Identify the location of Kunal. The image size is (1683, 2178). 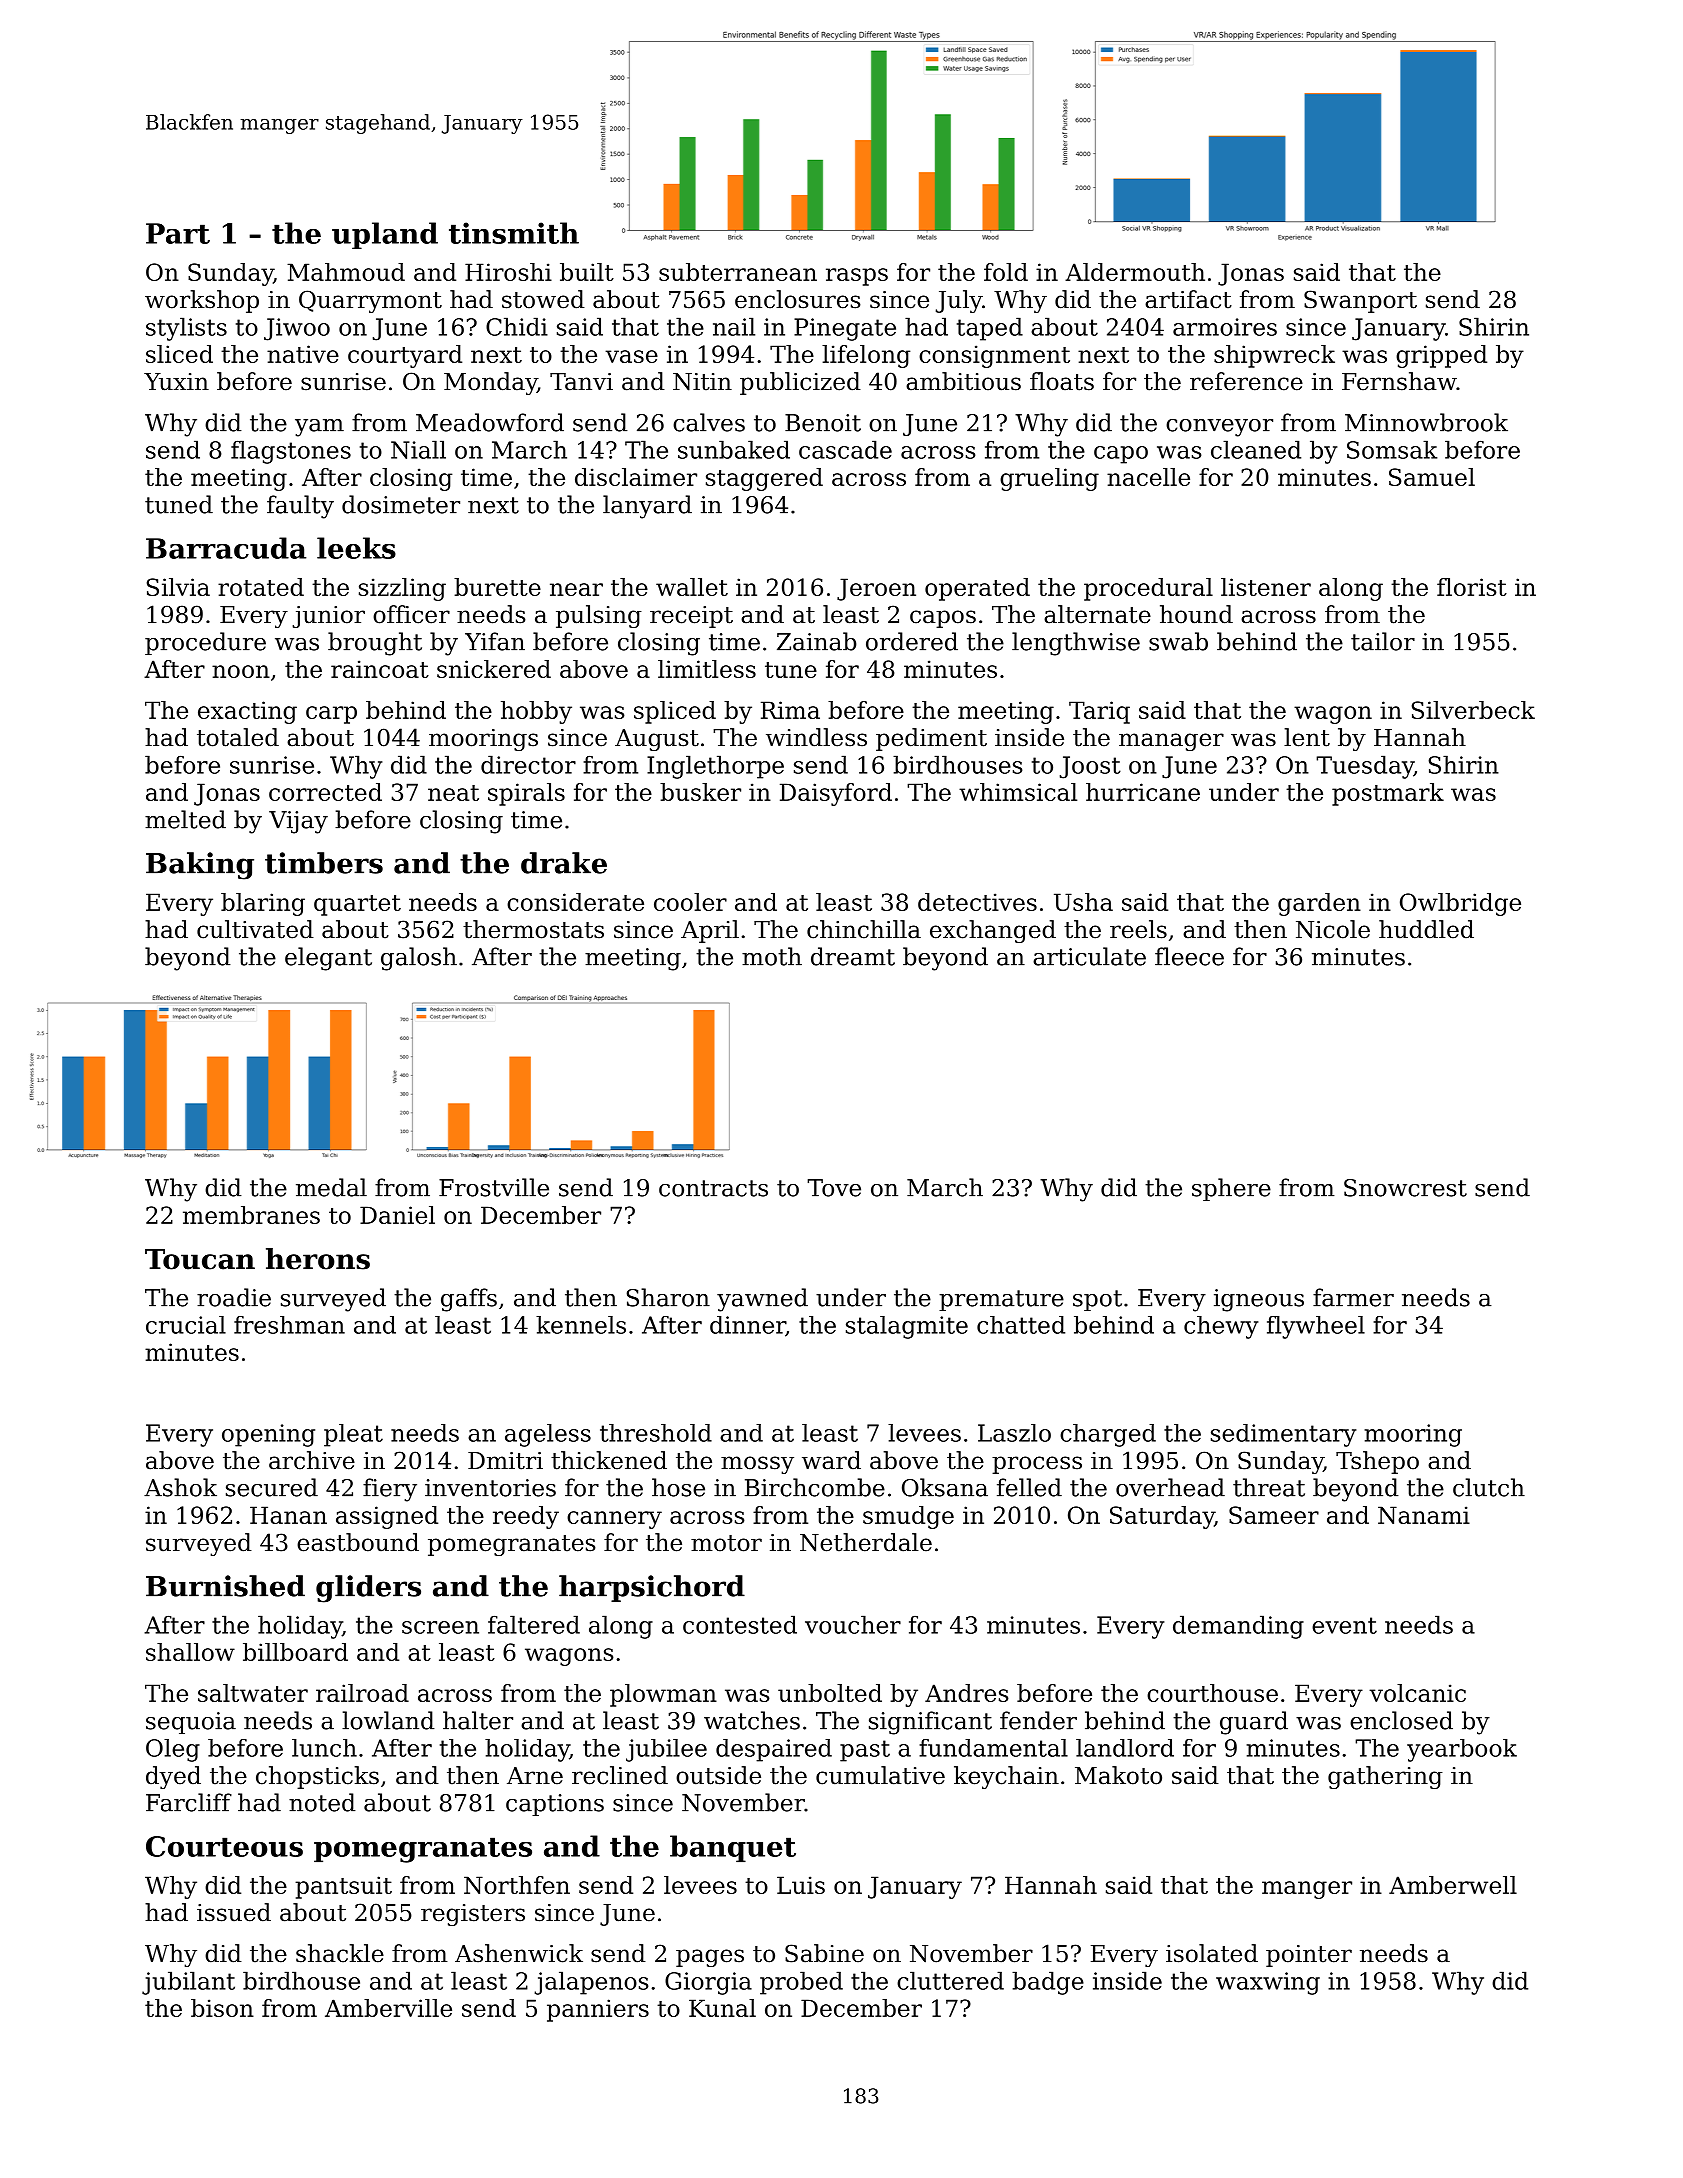
(722, 2008).
